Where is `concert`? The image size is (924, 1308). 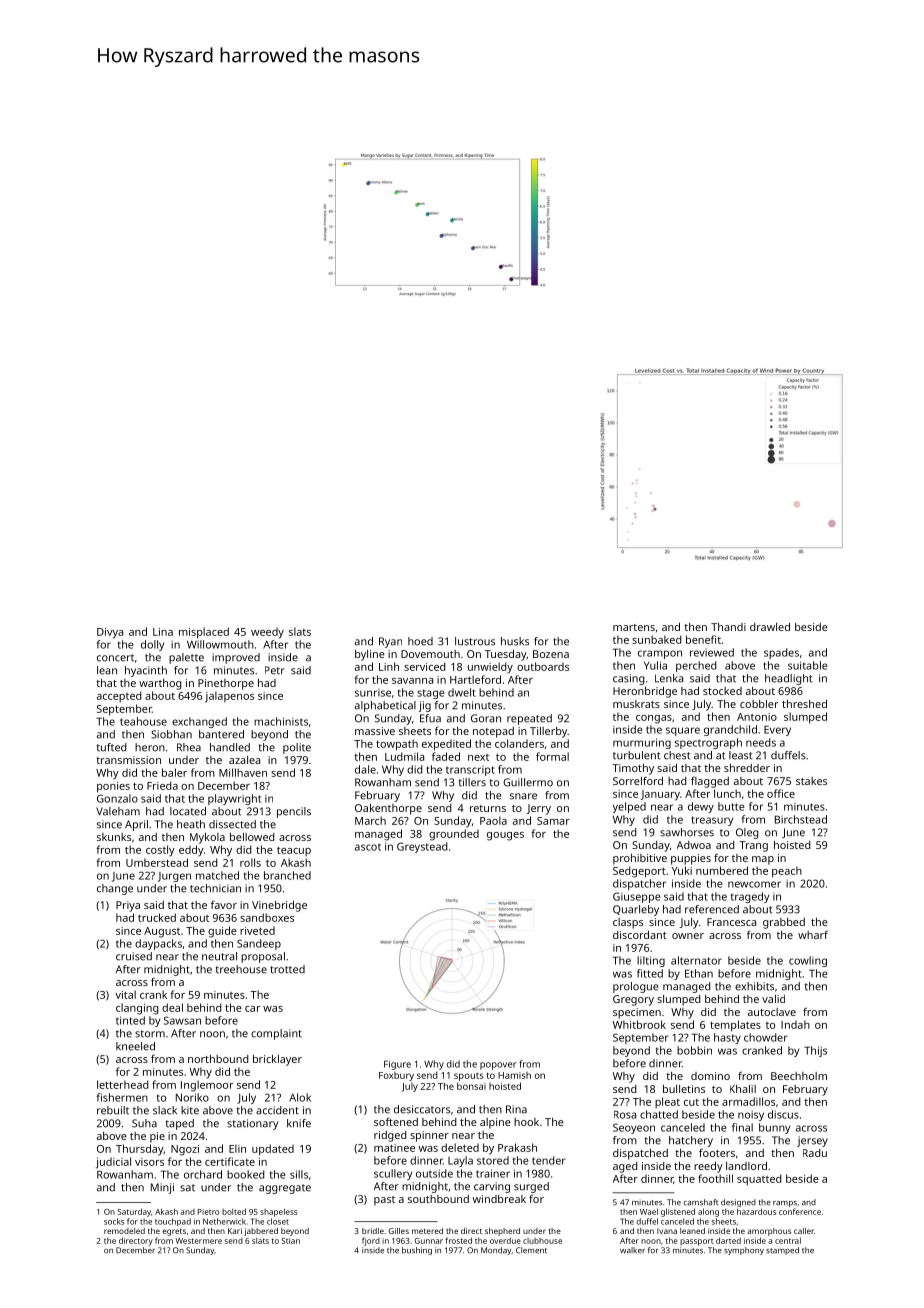 concert is located at coordinates (115, 658).
